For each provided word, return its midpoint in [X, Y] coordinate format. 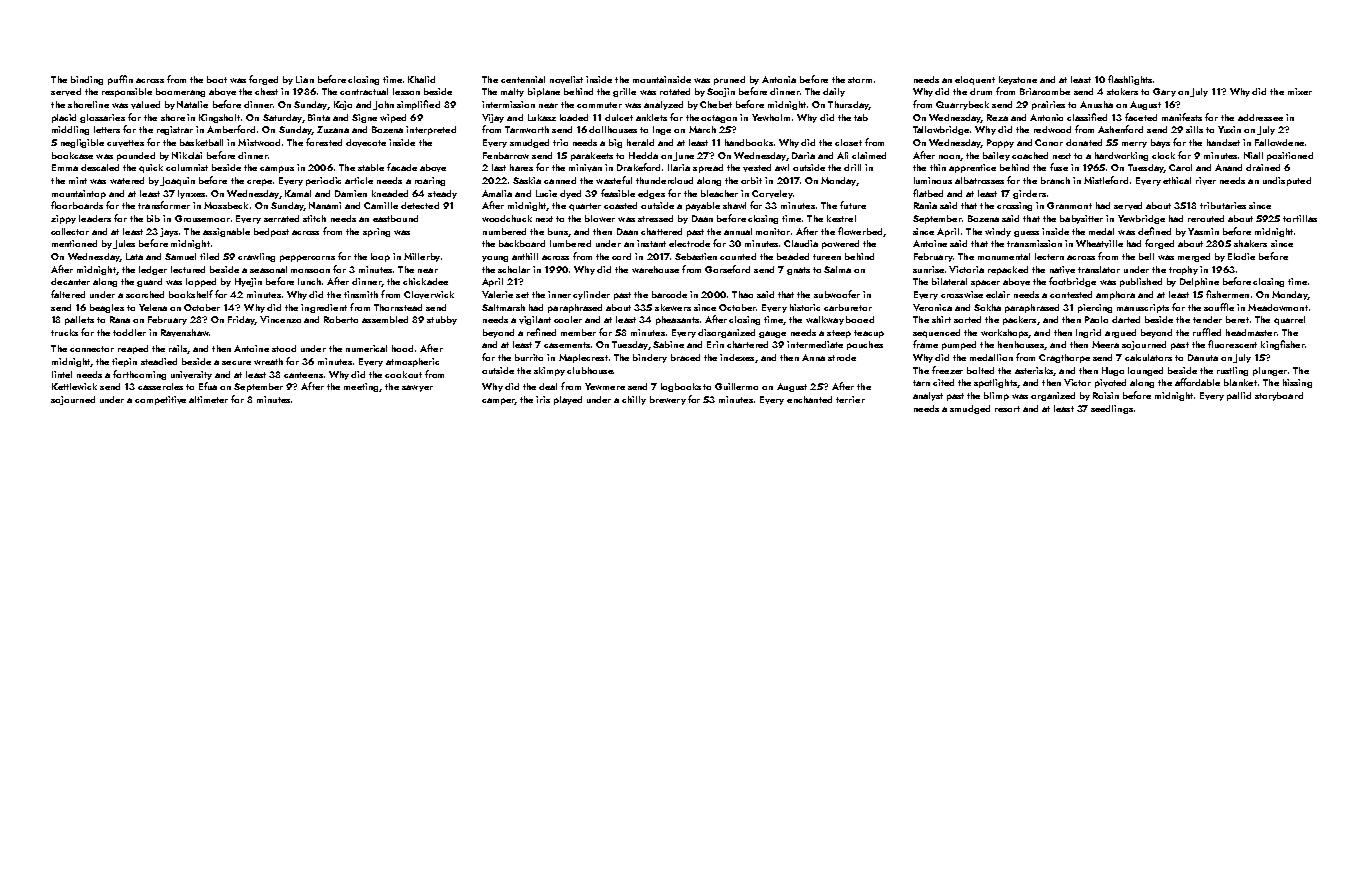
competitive [160, 400]
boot [217, 79]
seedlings [1112, 409]
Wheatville [1099, 244]
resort [1007, 409]
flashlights [1130, 80]
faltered [68, 294]
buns [558, 231]
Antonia [779, 79]
